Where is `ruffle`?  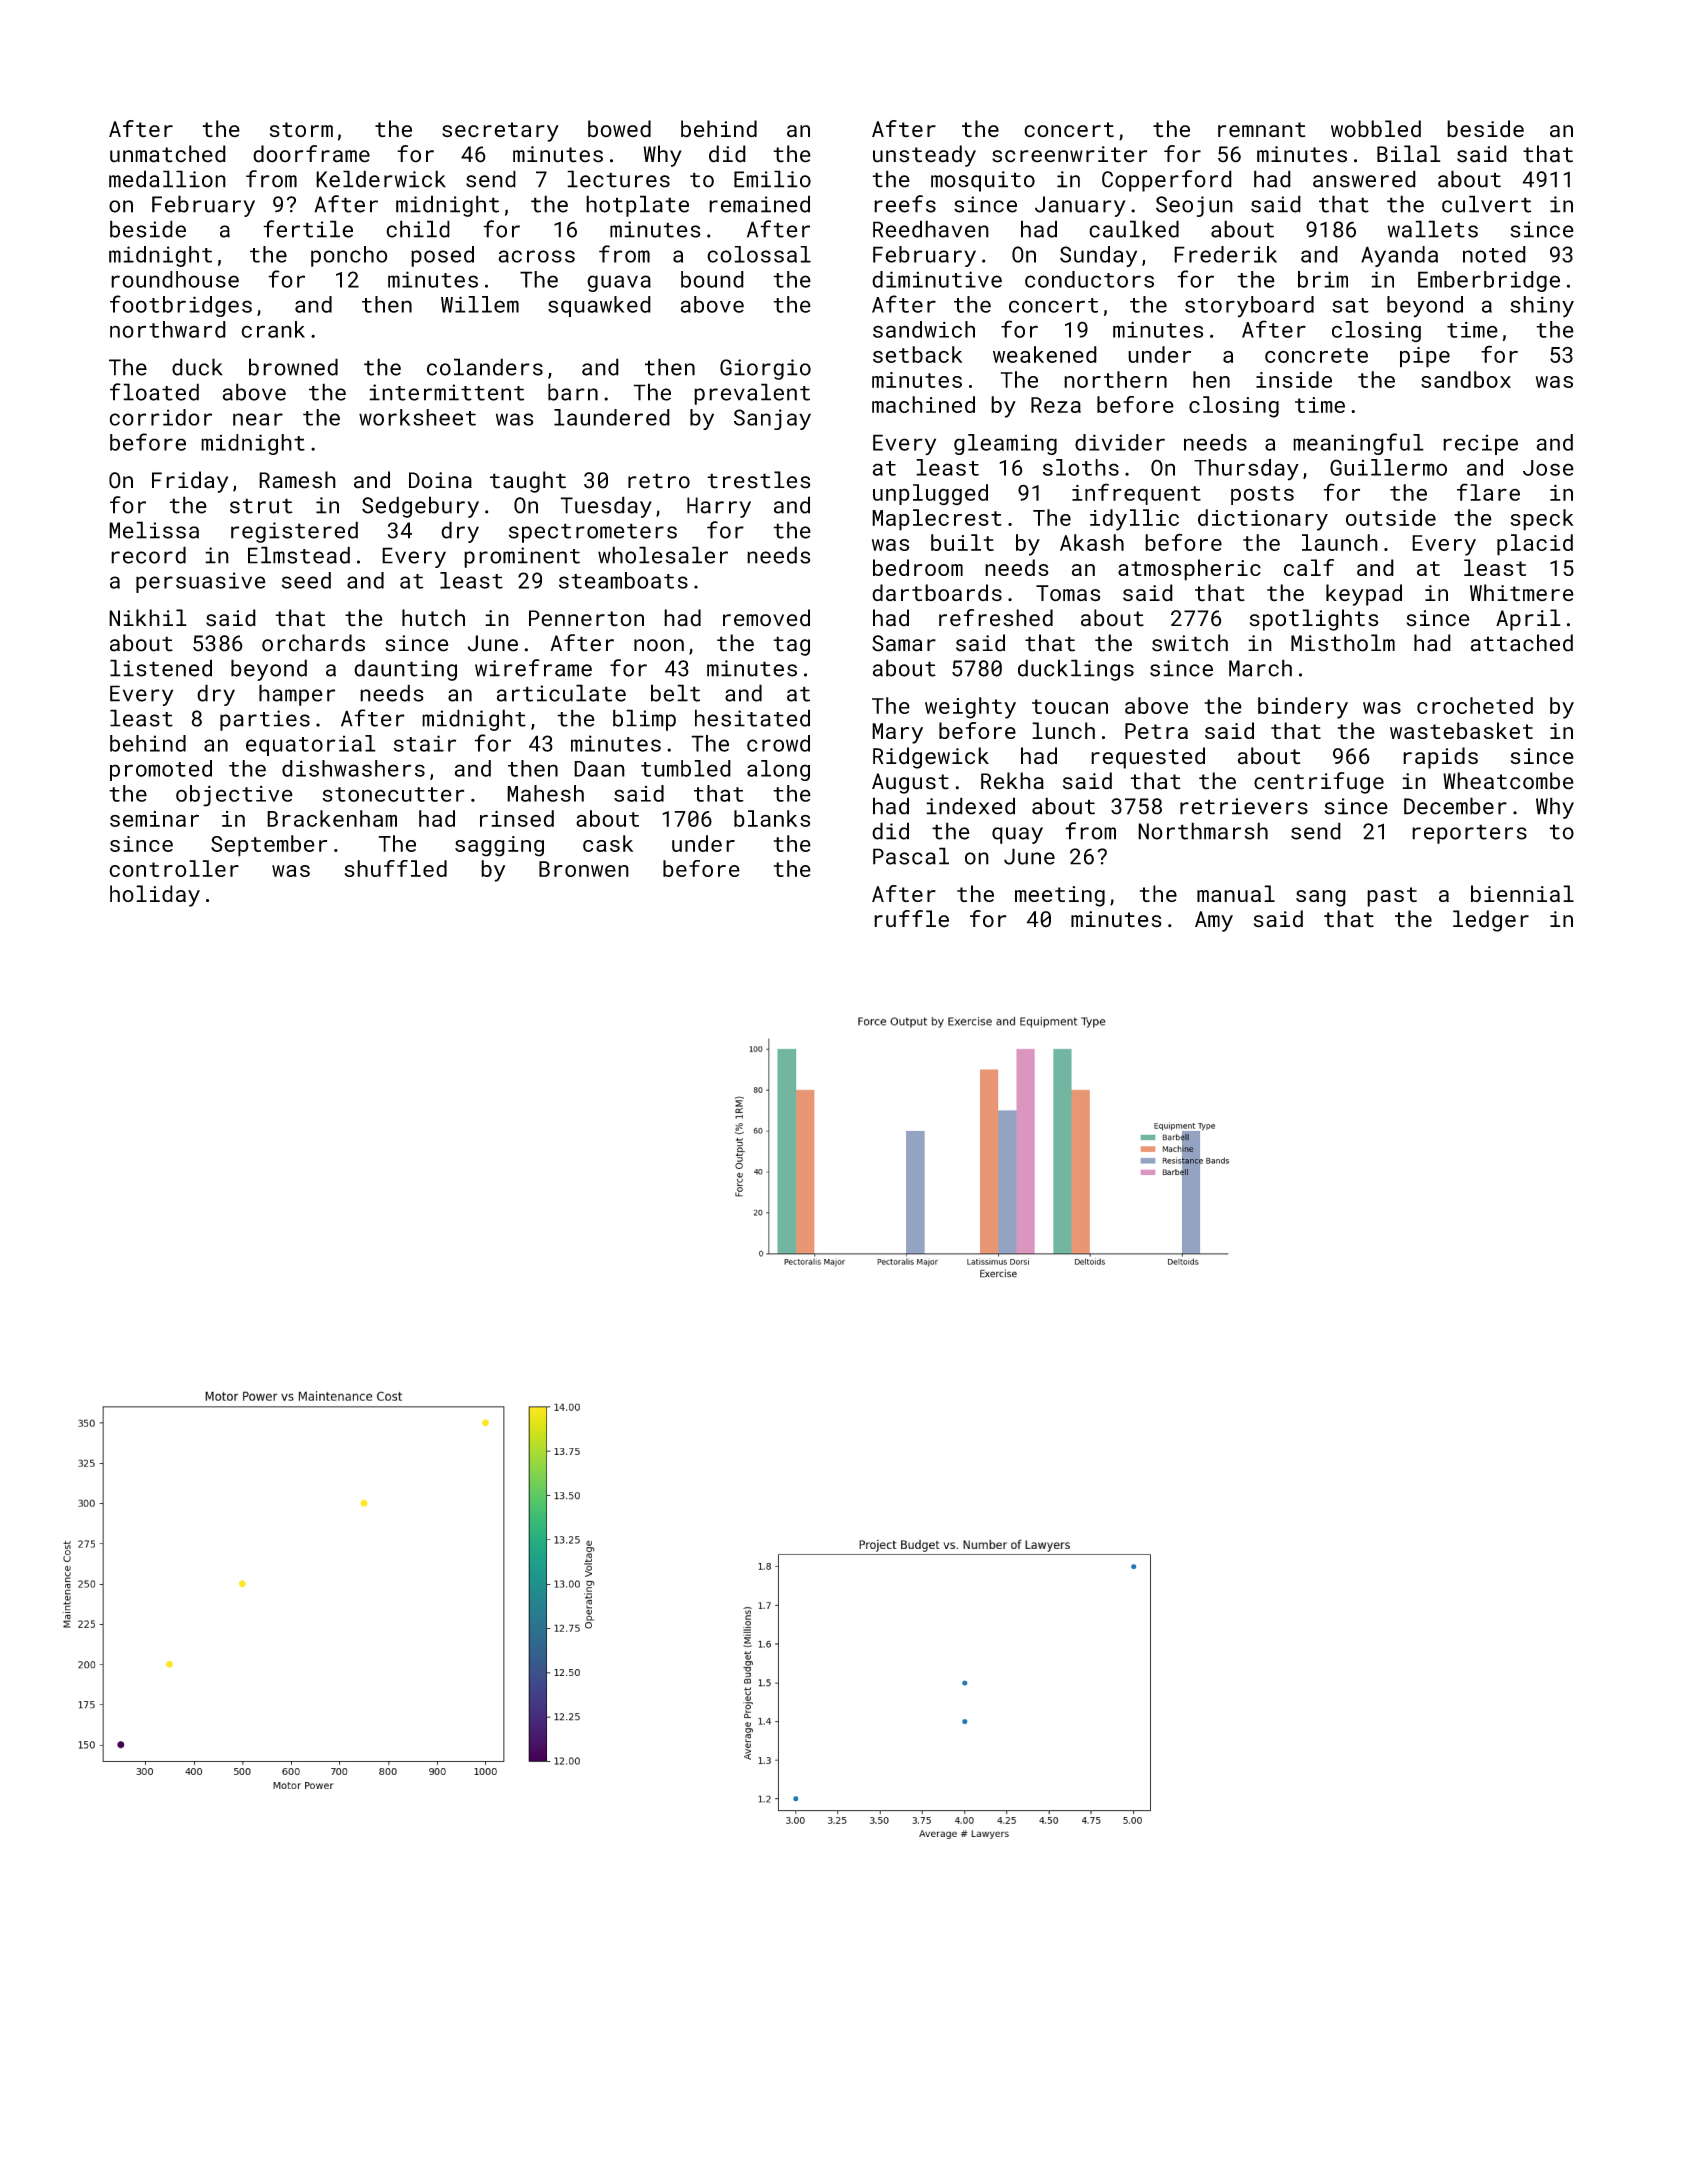
ruffle is located at coordinates (911, 919).
